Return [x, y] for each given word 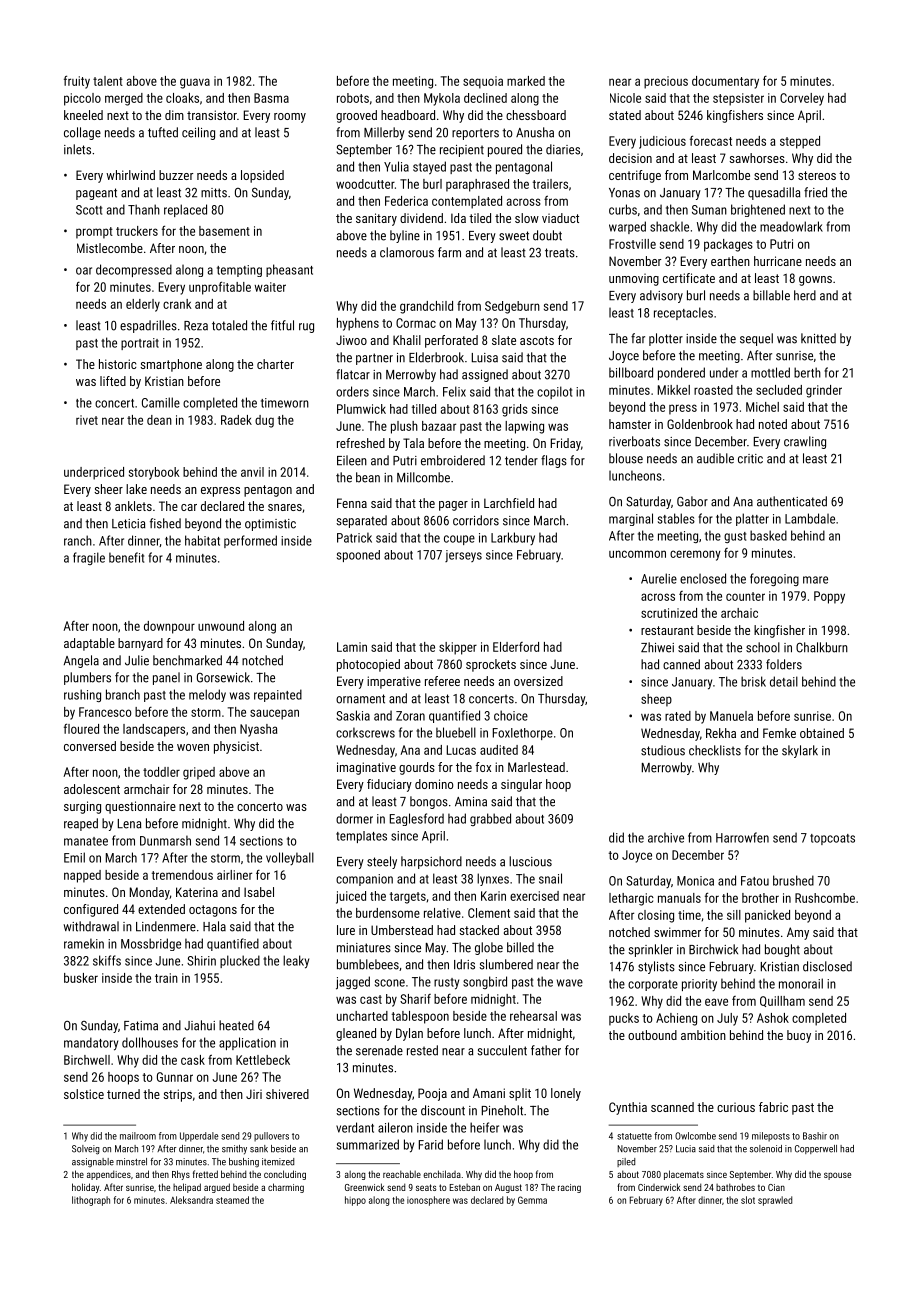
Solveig [86, 1150]
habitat [202, 540]
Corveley [802, 99]
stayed [429, 168]
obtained [822, 733]
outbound [652, 1035]
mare [815, 580]
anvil [252, 472]
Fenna [352, 503]
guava [195, 83]
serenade [379, 1050]
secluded [779, 390]
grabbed [490, 819]
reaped [81, 824]
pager [453, 506]
